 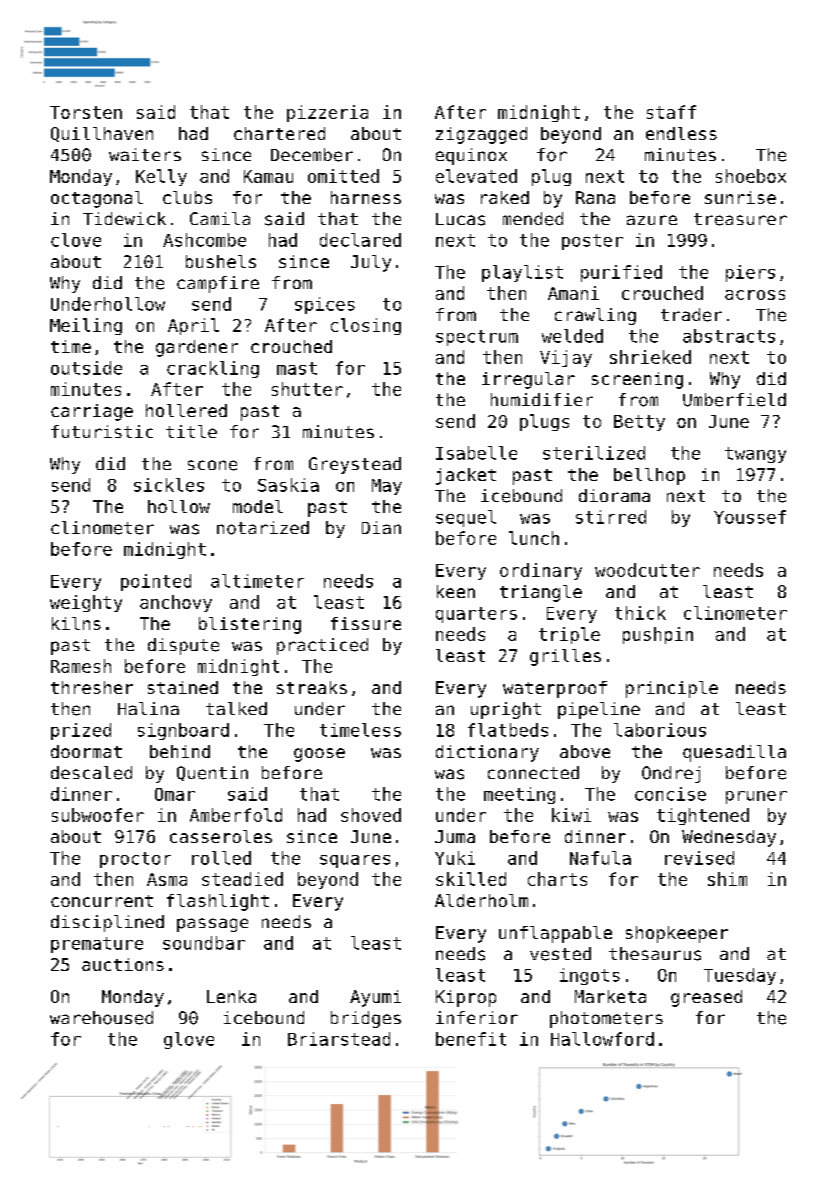 I want to click on shoebox, so click(x=751, y=176).
